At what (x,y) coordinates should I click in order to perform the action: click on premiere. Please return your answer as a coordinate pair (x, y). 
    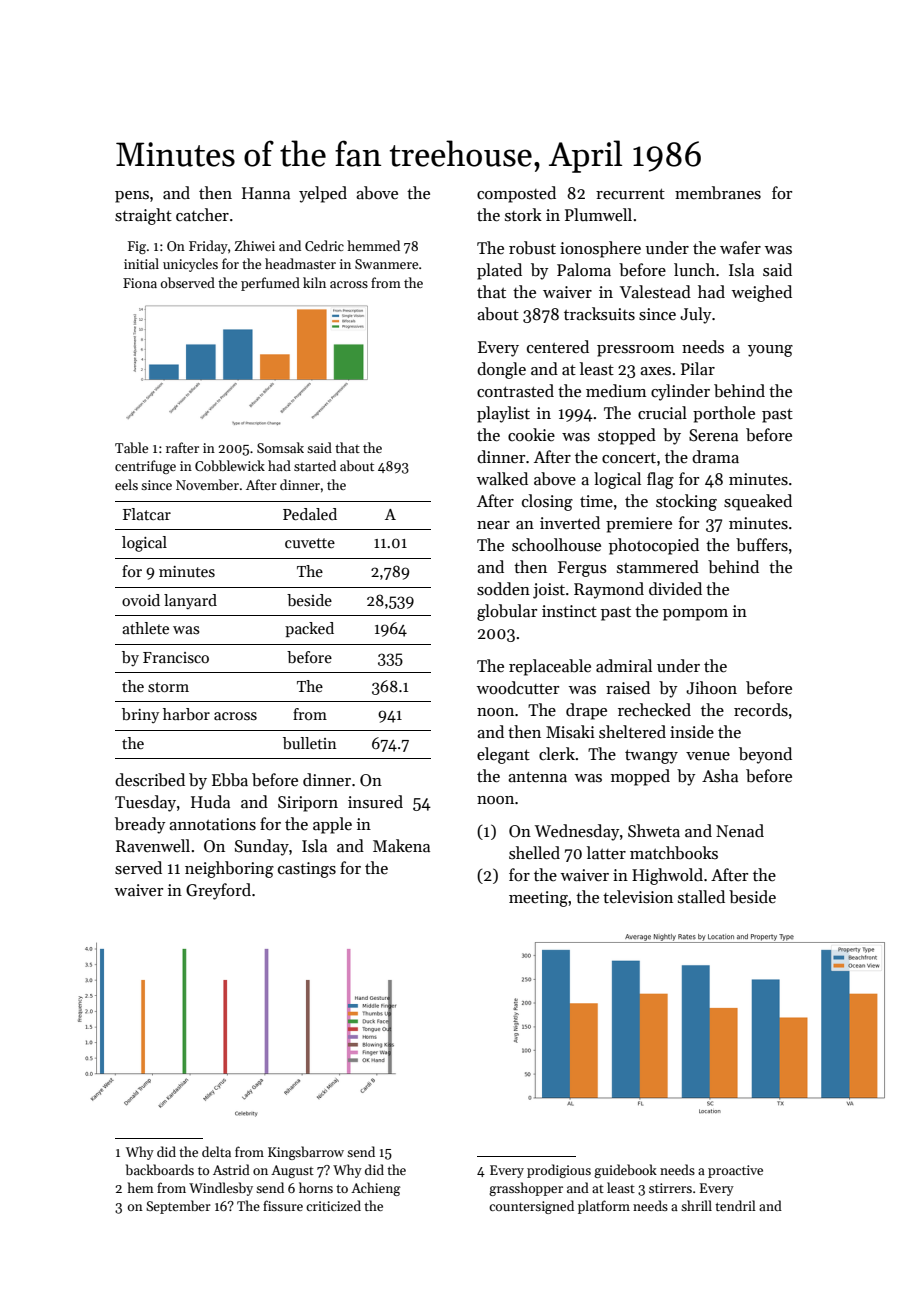
    Looking at the image, I should click on (639, 525).
